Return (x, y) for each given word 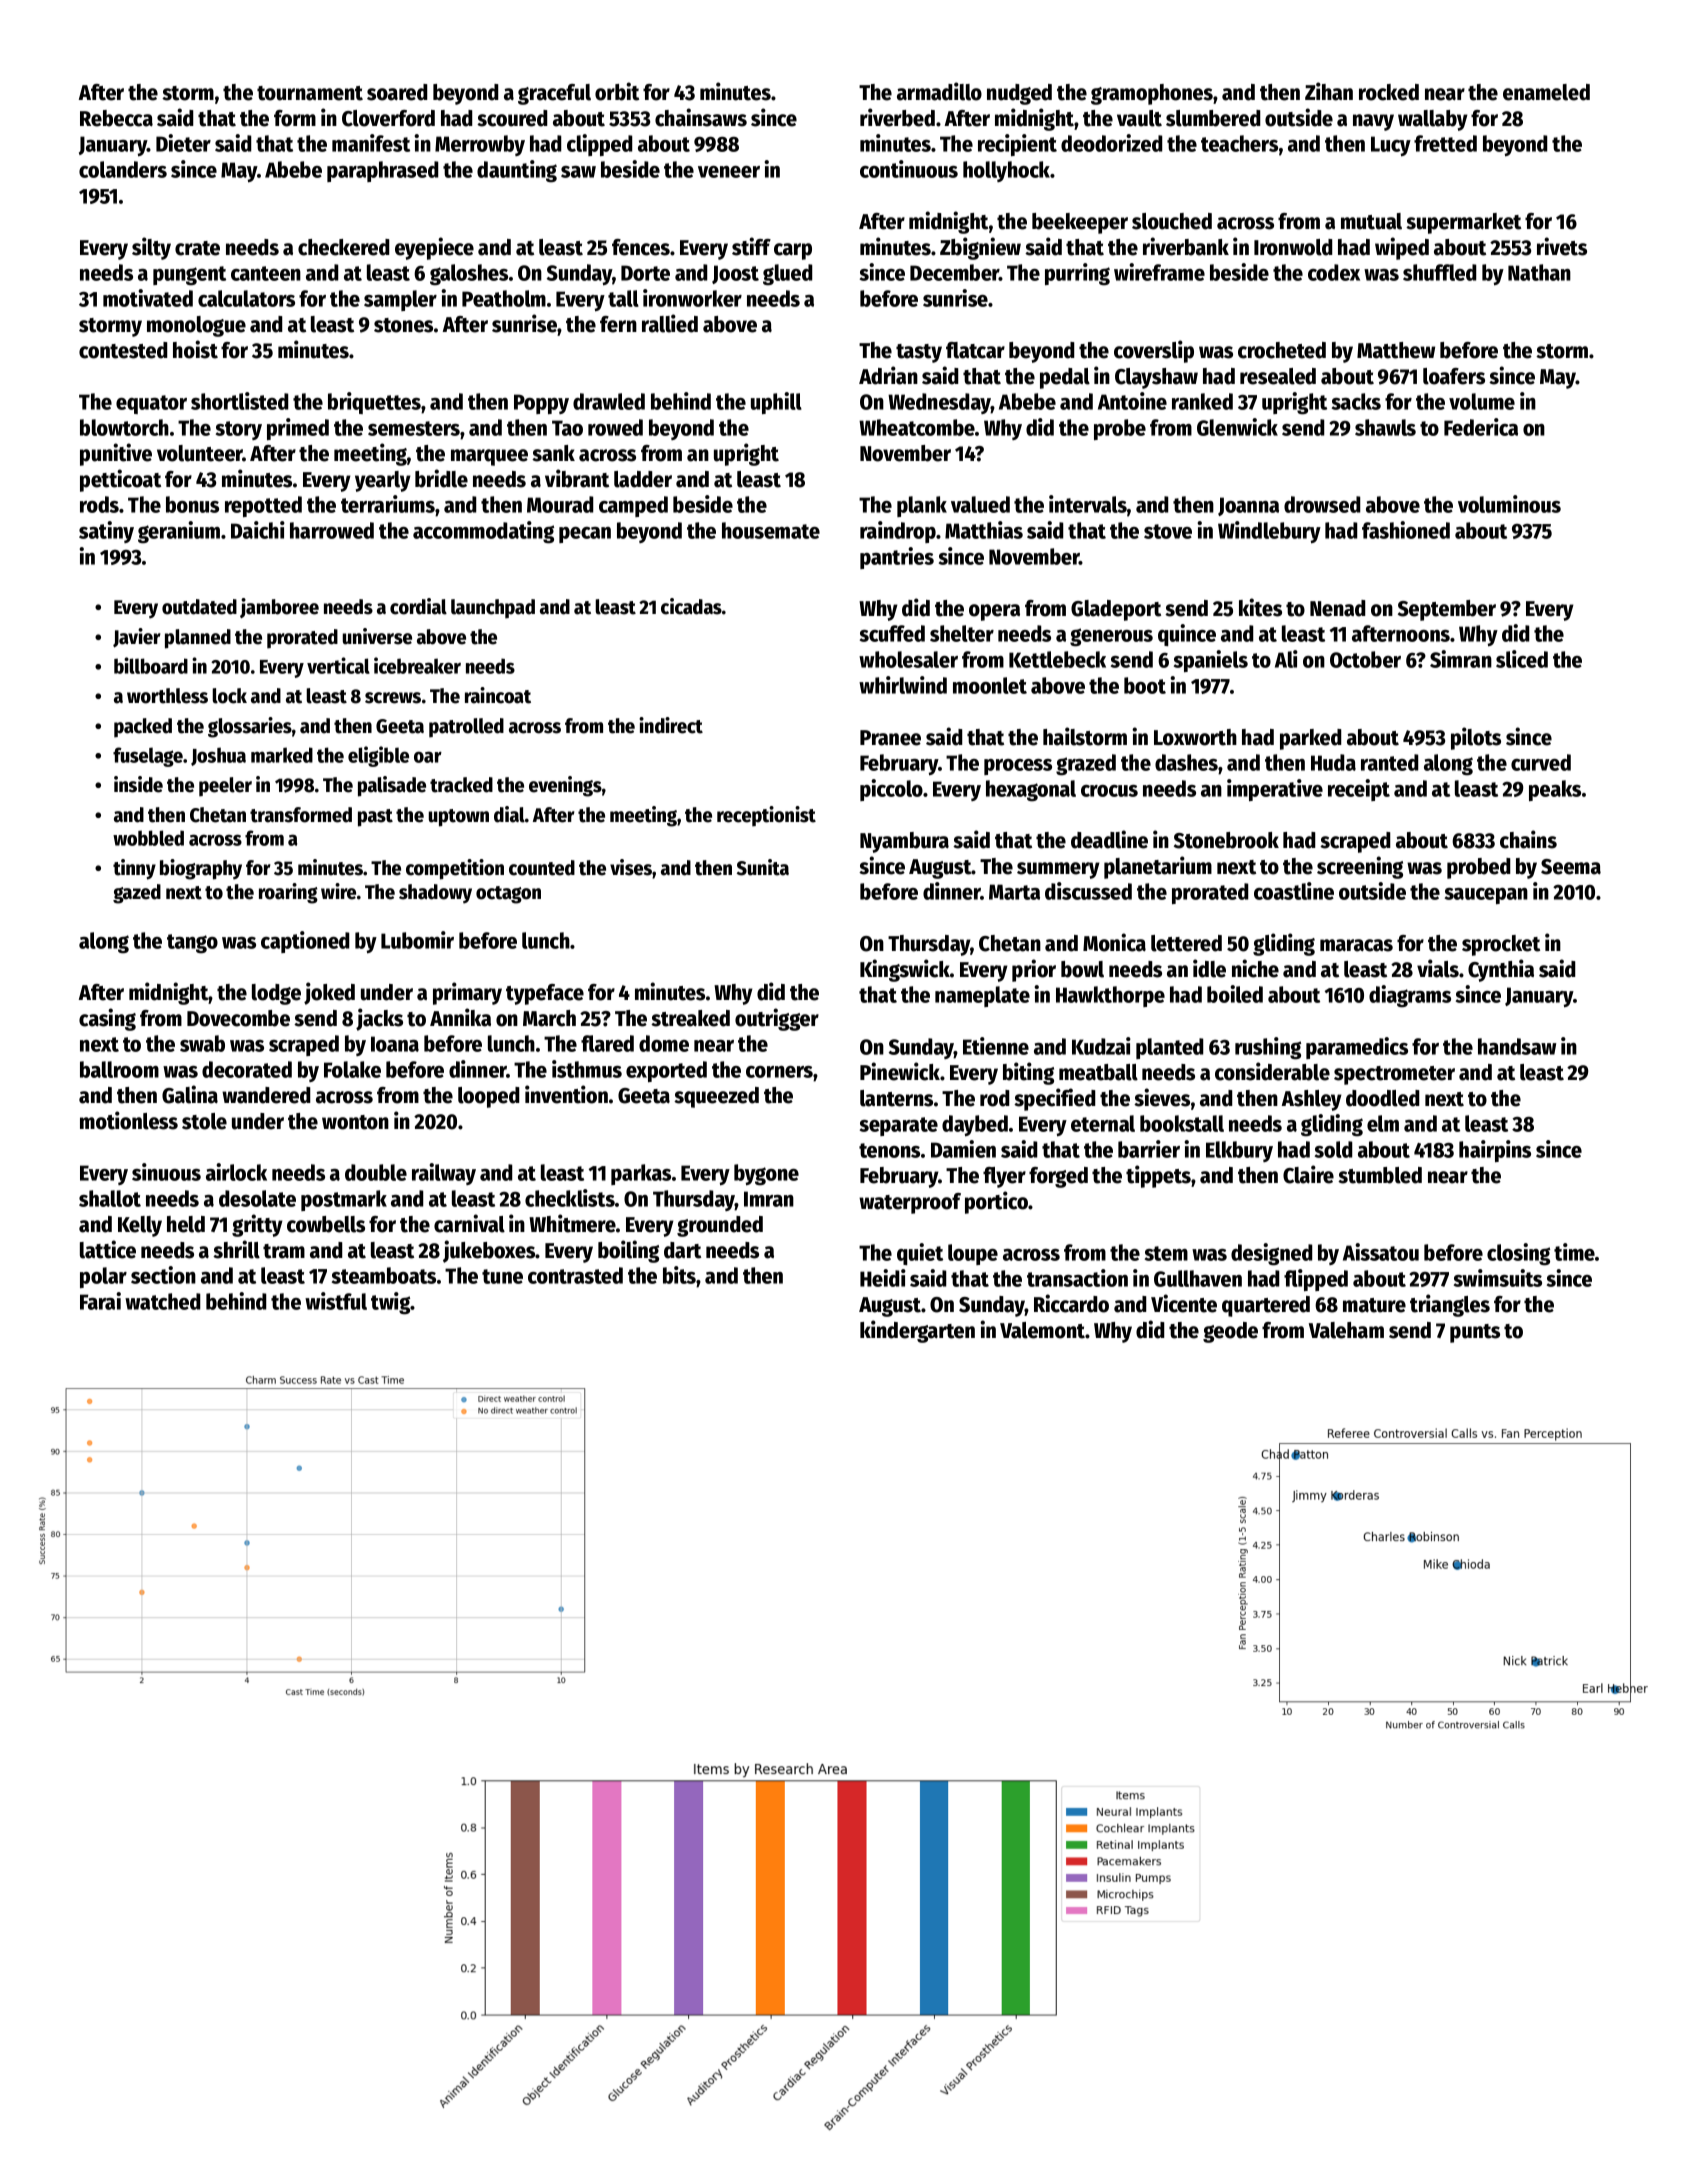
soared (397, 92)
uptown (459, 818)
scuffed (892, 633)
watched (162, 1301)
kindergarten (917, 1331)
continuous (909, 169)
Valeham (1346, 1330)
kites (1260, 607)
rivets (1562, 246)
